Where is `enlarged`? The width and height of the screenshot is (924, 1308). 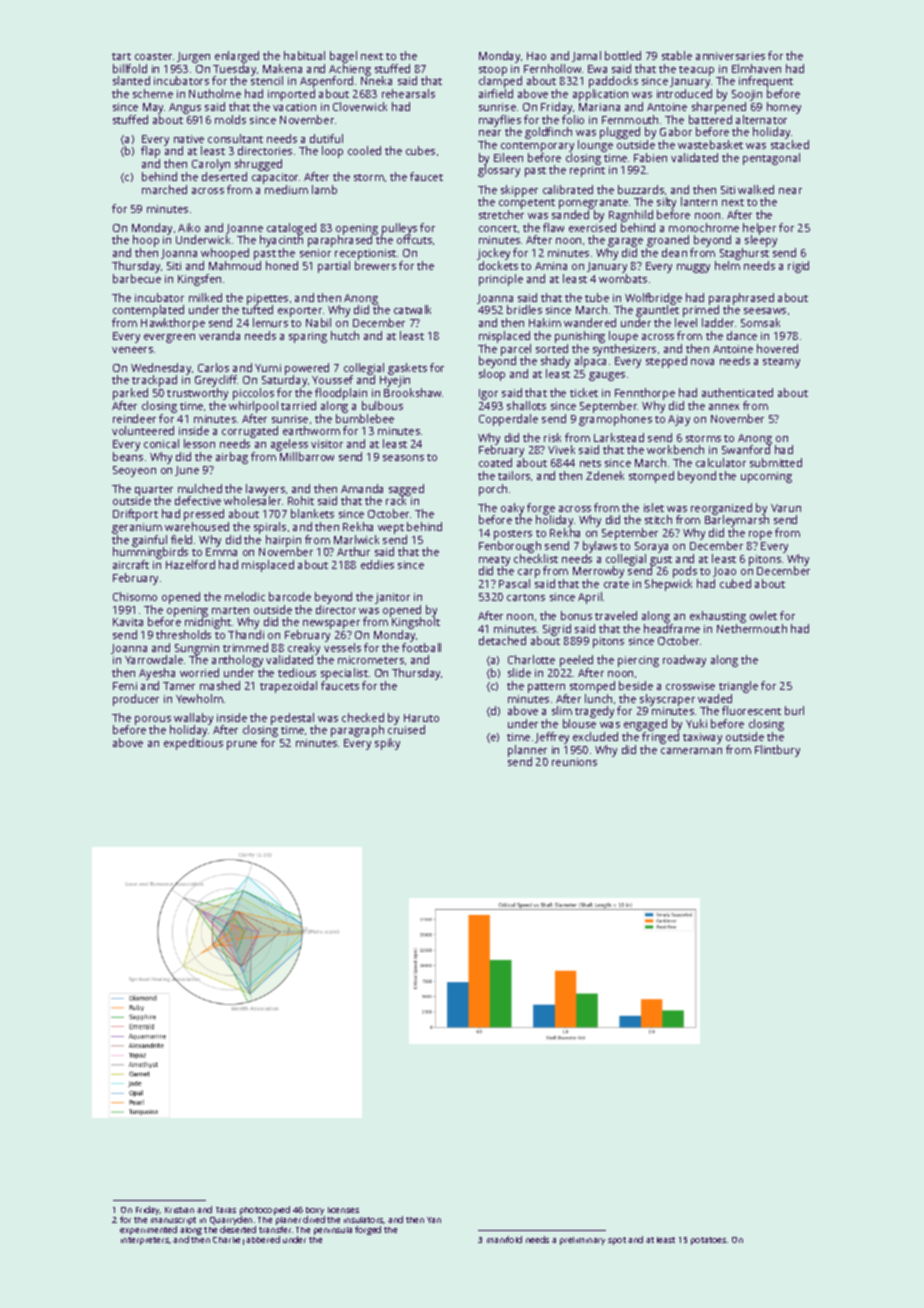
enlarged is located at coordinates (237, 57).
